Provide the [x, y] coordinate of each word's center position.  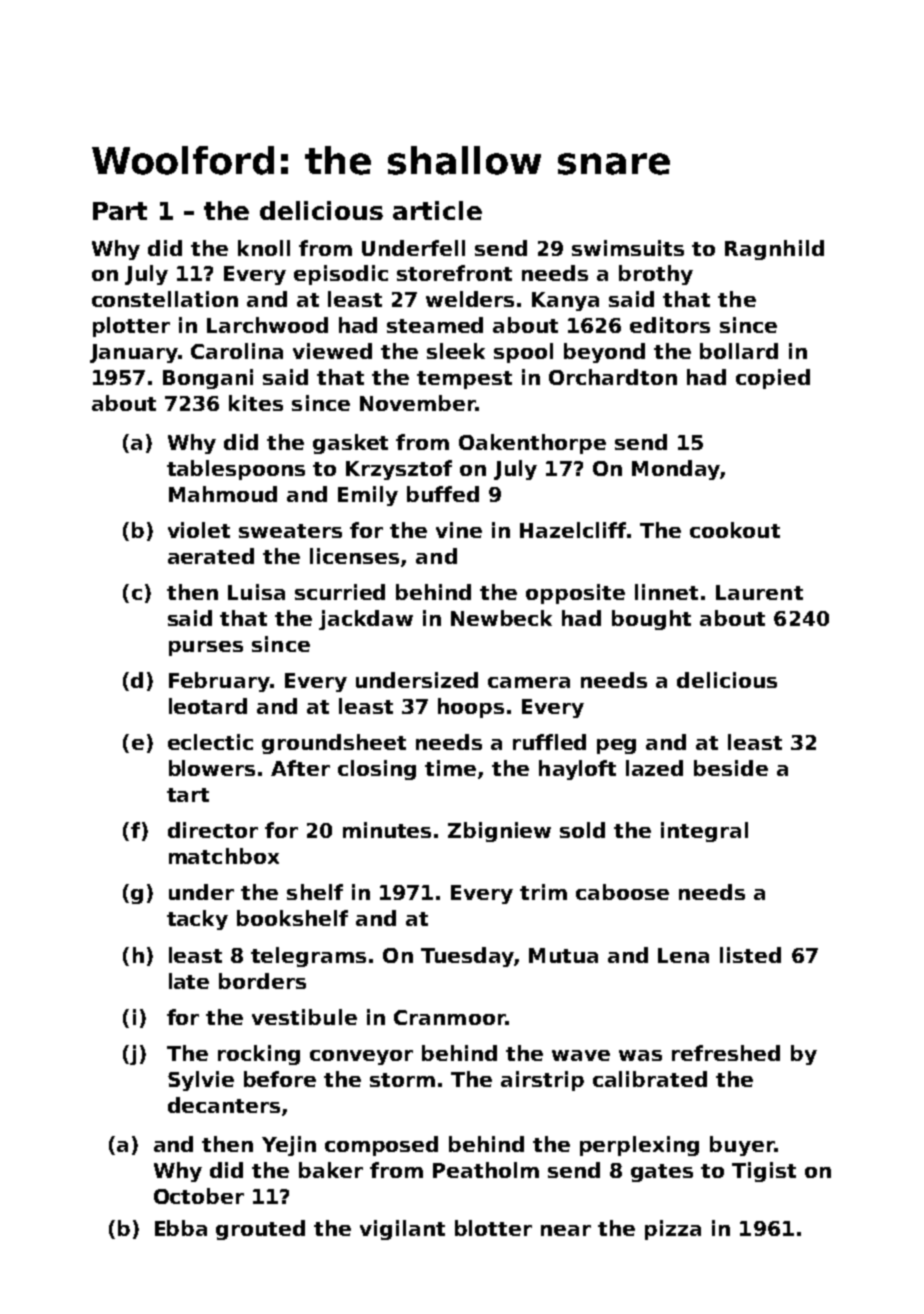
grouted [260, 1230]
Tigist [764, 1172]
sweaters [290, 531]
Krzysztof [399, 470]
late [189, 981]
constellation [165, 299]
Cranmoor [449, 1017]
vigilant [402, 1230]
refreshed [726, 1053]
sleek [456, 351]
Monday [676, 470]
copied [773, 379]
